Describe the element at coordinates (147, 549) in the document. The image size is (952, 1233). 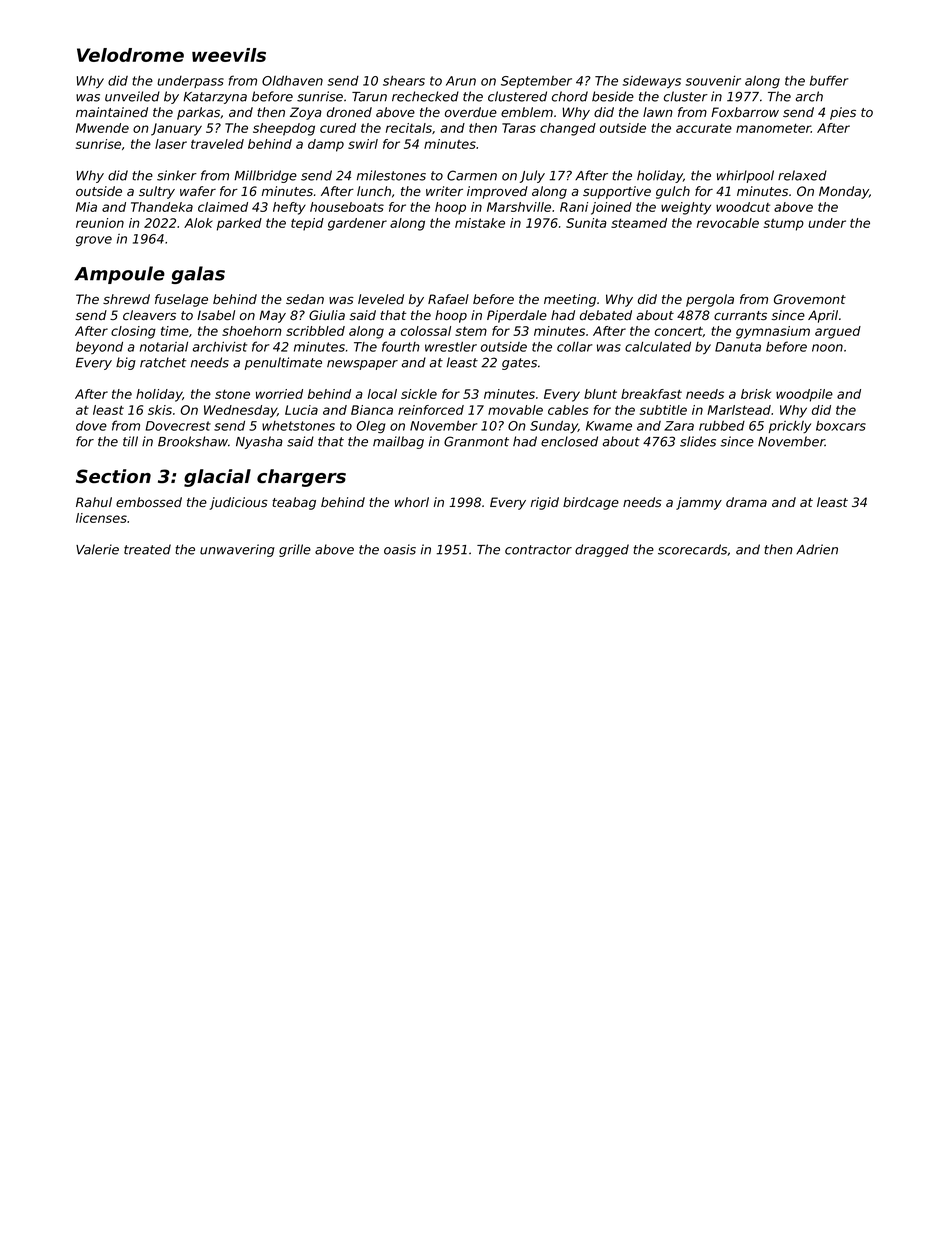
I see `treated` at that location.
